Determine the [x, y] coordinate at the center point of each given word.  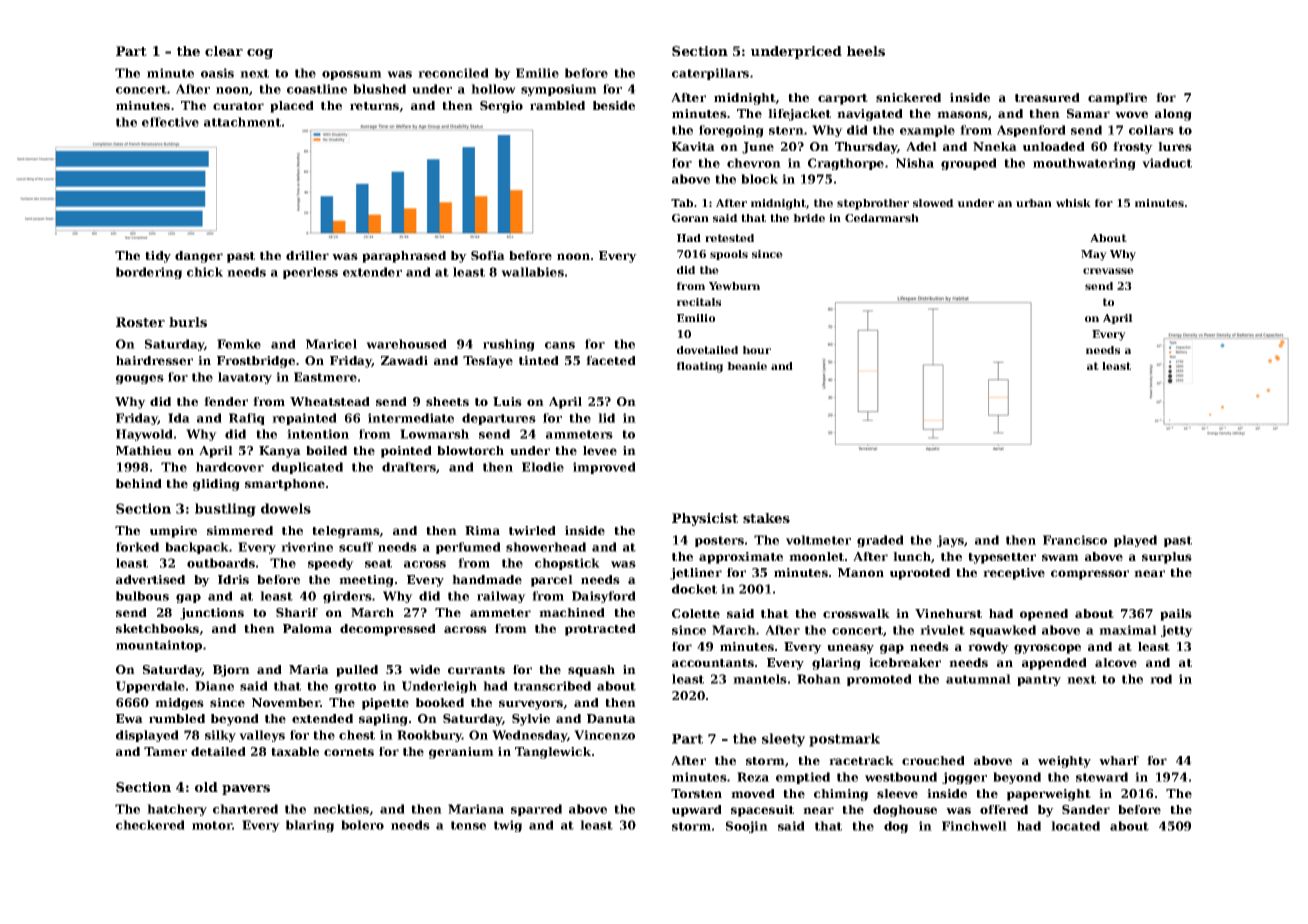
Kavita [693, 146]
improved [604, 468]
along [1173, 115]
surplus [1167, 558]
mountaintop [159, 646]
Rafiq [247, 419]
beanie [747, 366]
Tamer [165, 751]
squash [591, 671]
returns [375, 107]
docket [694, 589]
